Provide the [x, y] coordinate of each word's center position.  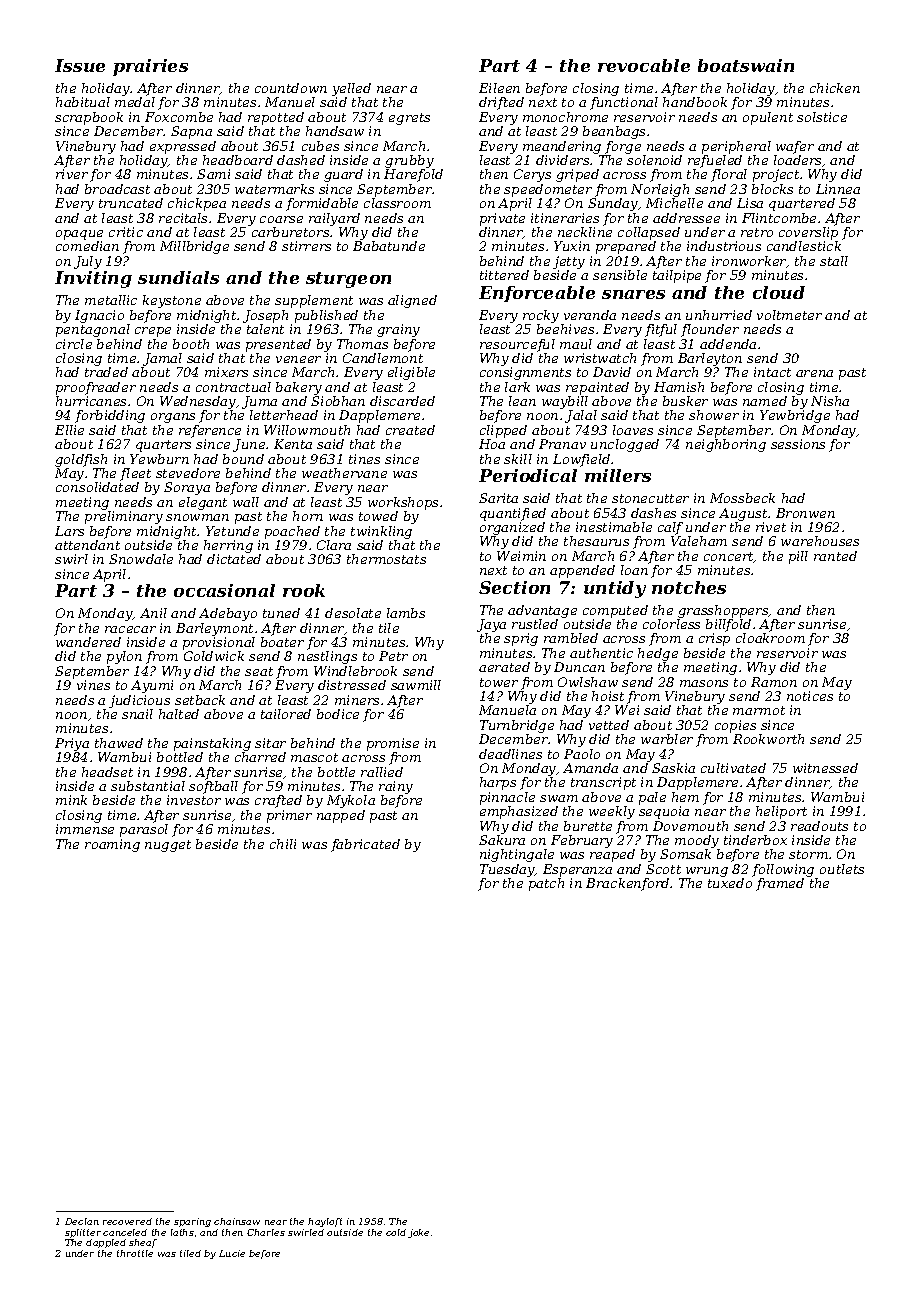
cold [396, 1232]
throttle [135, 1253]
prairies [150, 67]
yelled [351, 89]
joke [418, 1233]
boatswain [746, 65]
